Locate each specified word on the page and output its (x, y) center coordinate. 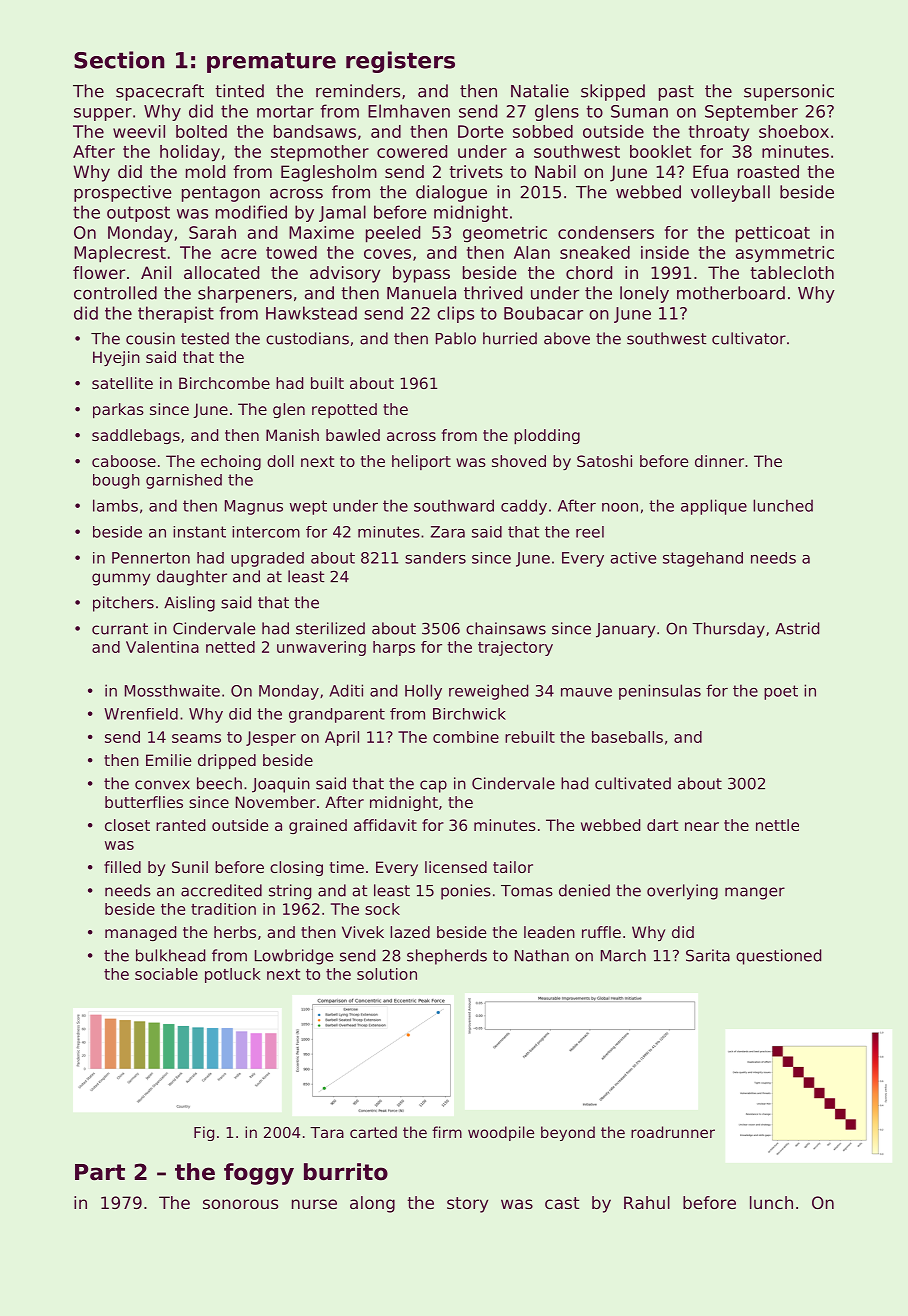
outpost (138, 214)
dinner (719, 461)
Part (100, 1172)
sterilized (330, 628)
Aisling (189, 604)
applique (714, 507)
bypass (421, 274)
